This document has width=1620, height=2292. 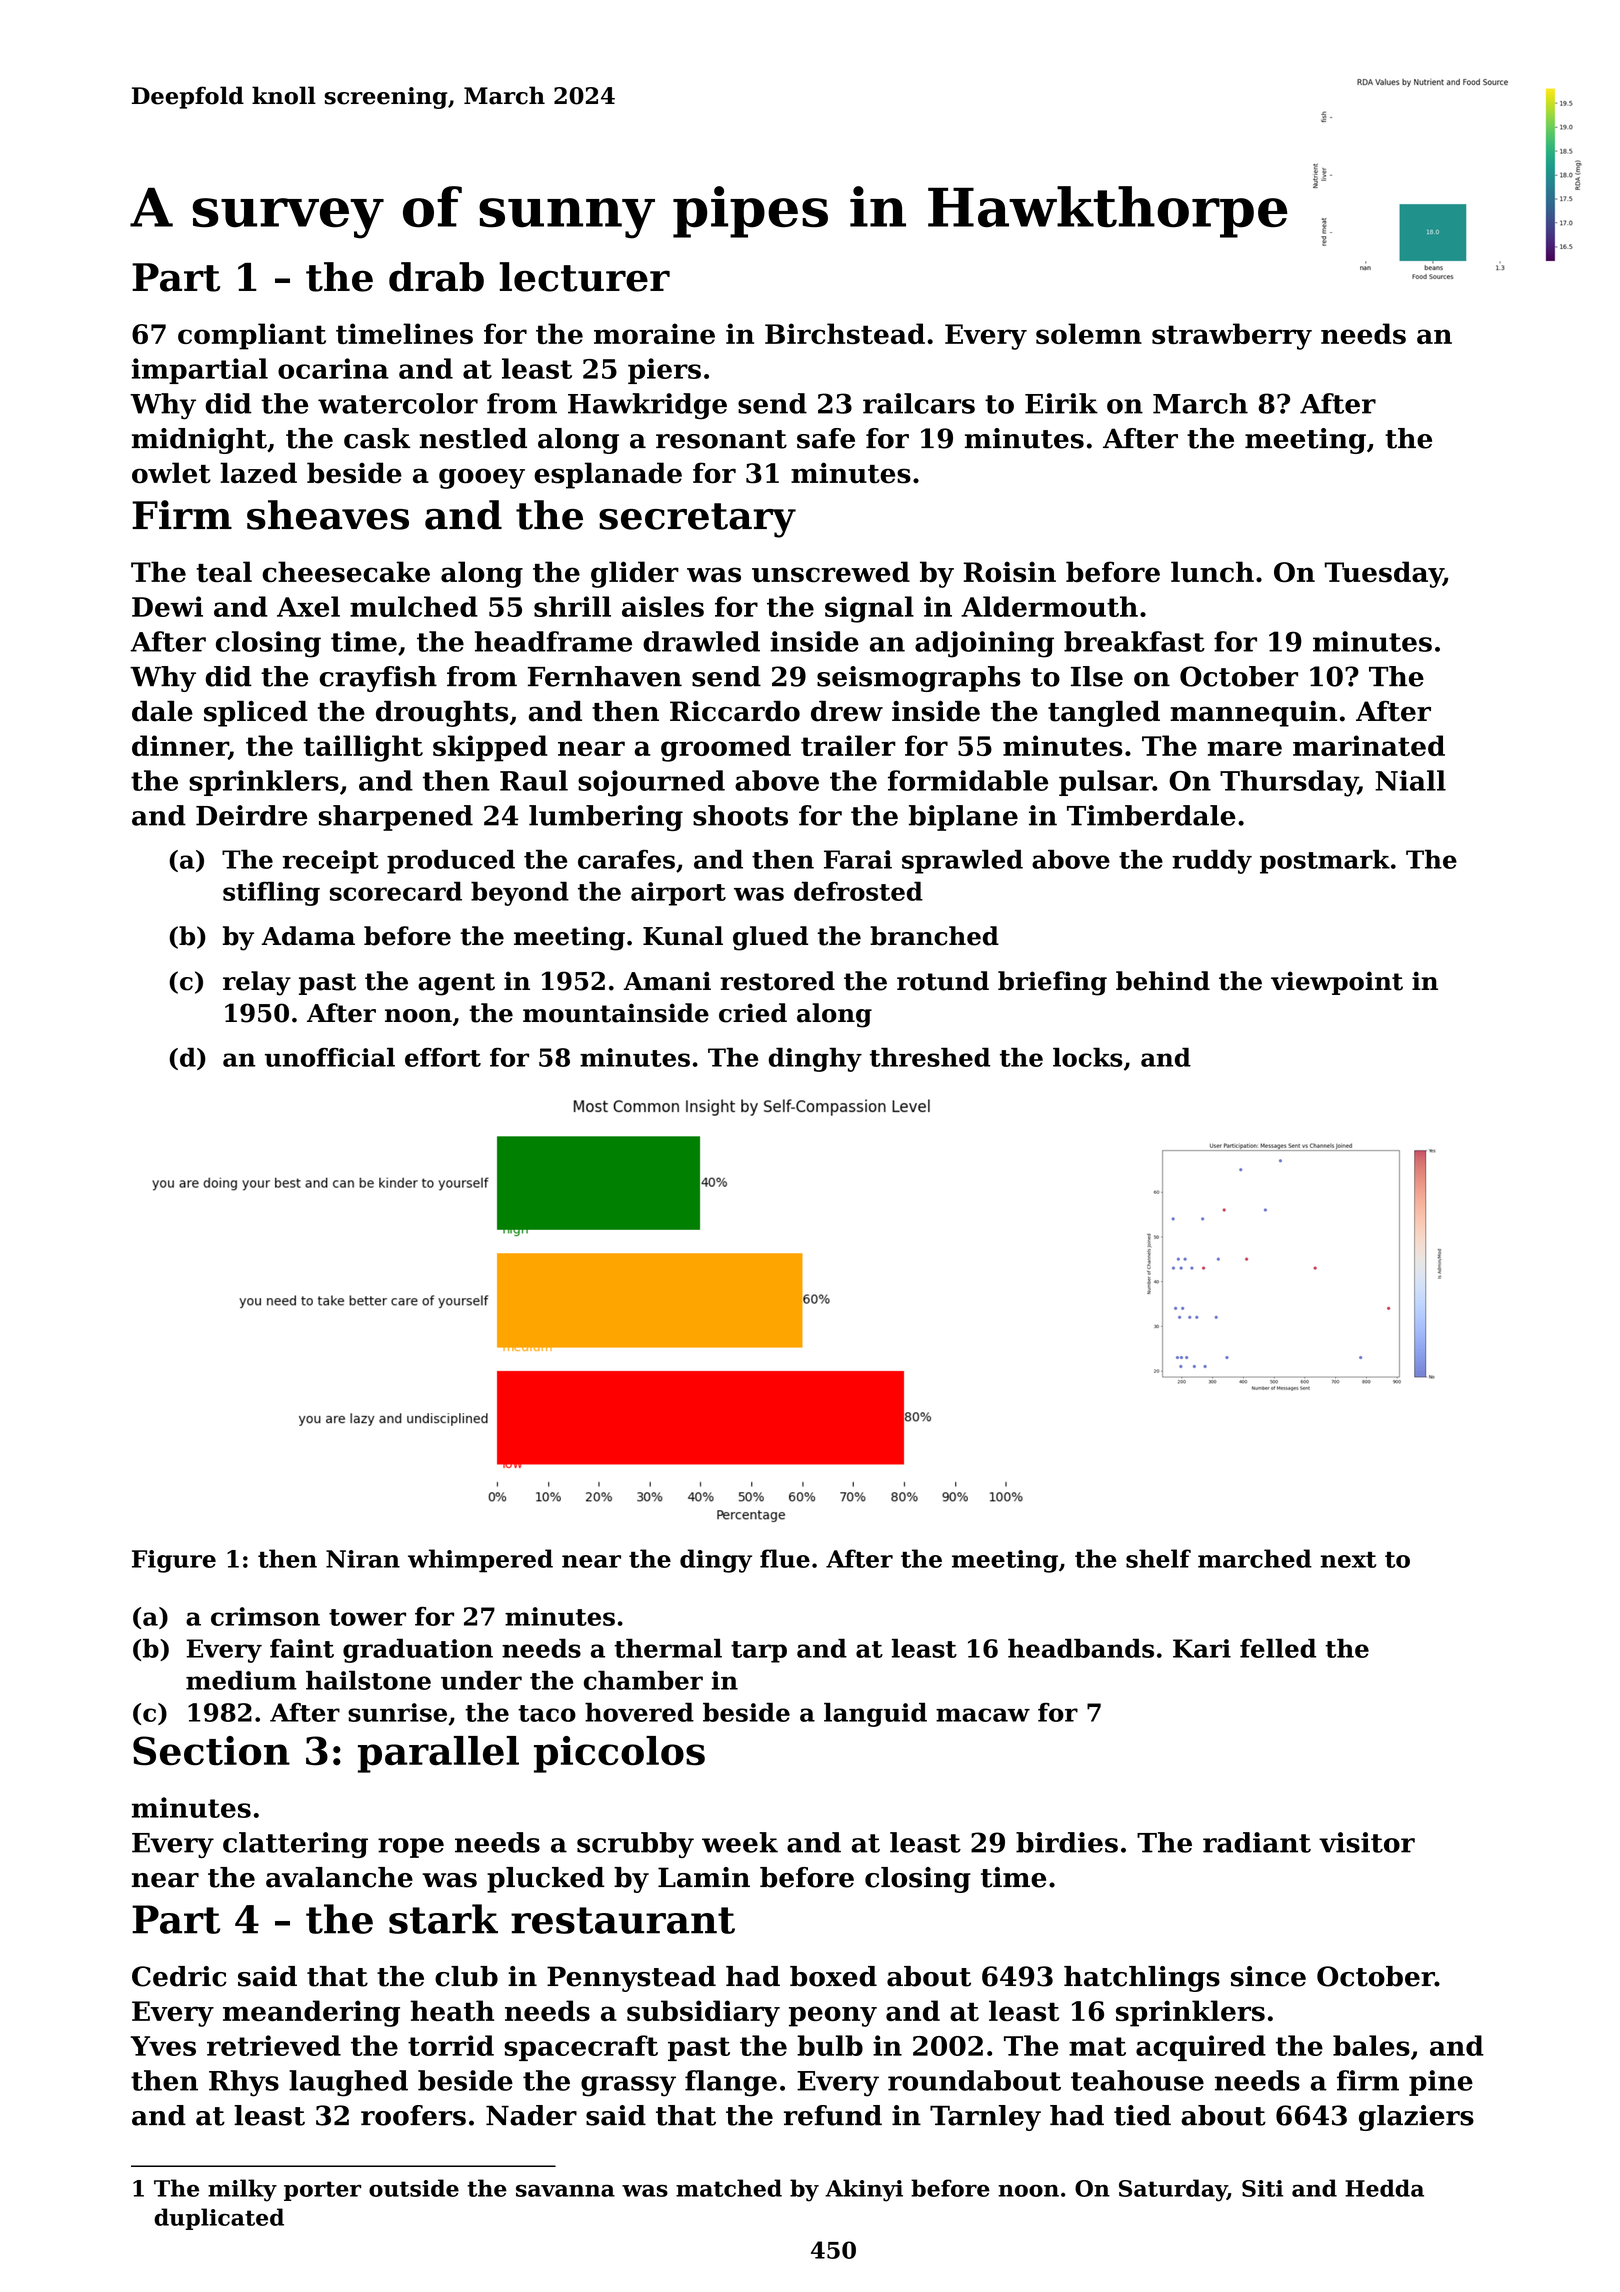 What do you see at coordinates (348, 2083) in the document?
I see `laughed` at bounding box center [348, 2083].
